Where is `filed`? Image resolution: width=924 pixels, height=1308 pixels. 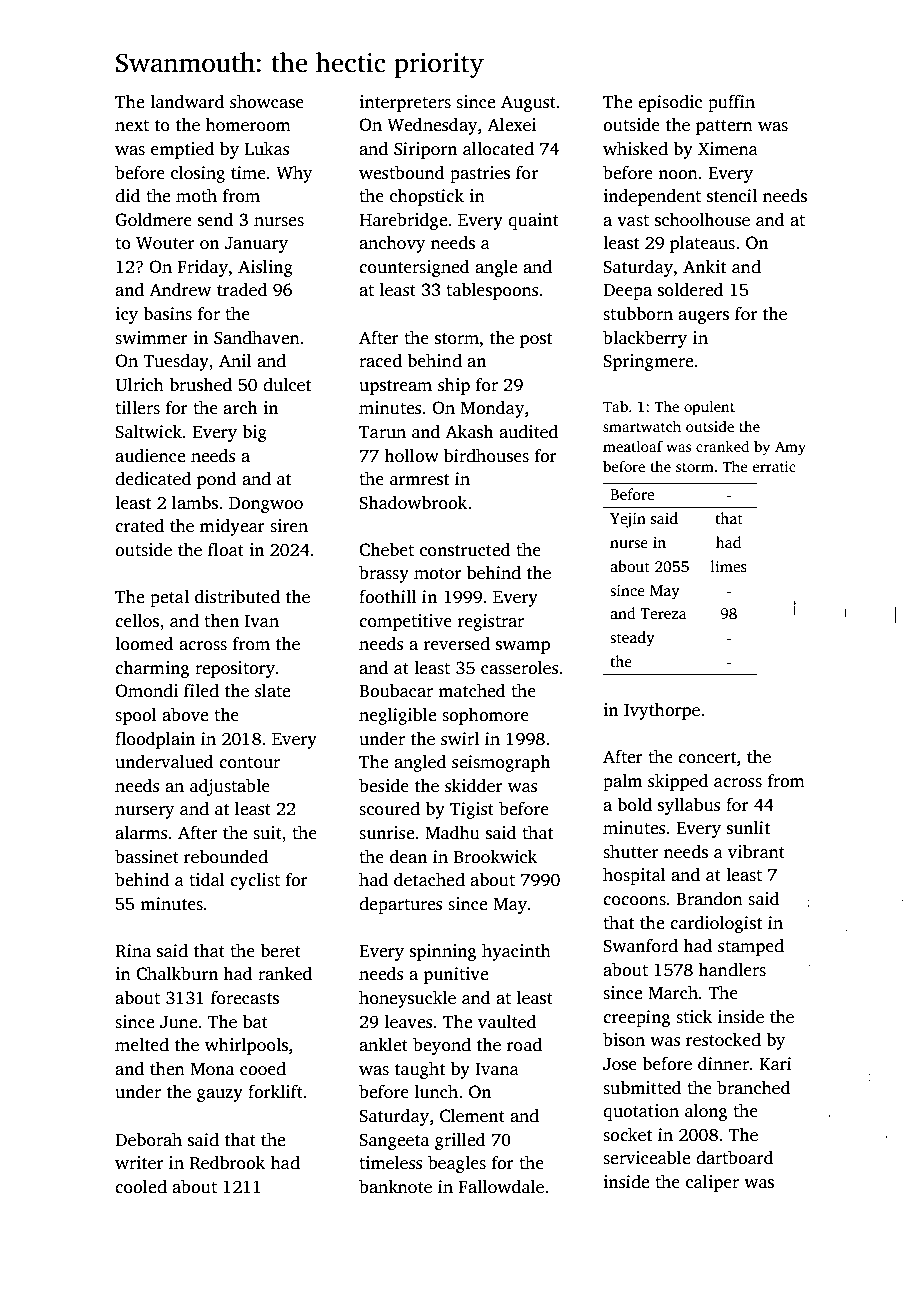 filed is located at coordinates (201, 691).
